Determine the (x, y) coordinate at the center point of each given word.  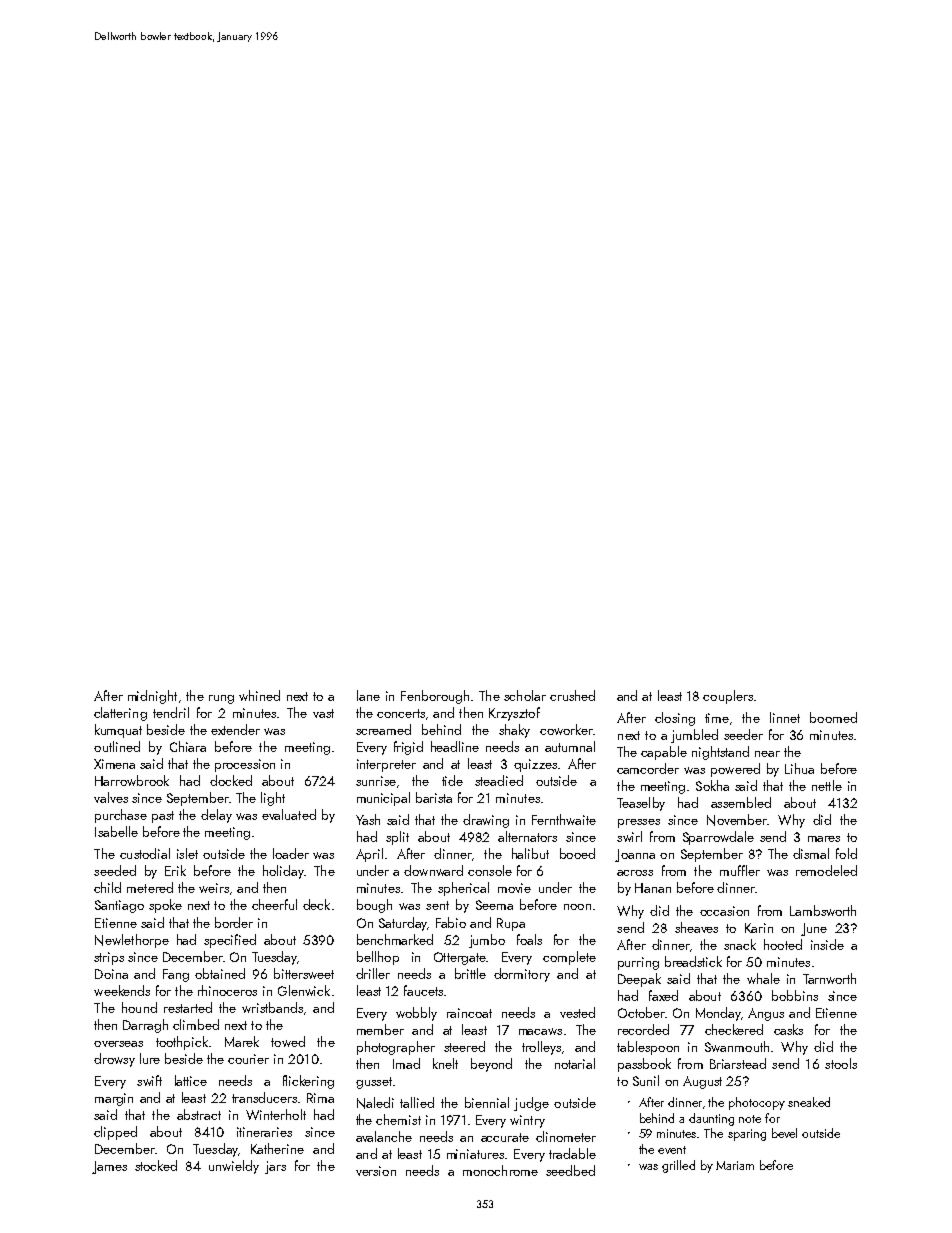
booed (577, 853)
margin (114, 1099)
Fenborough (435, 697)
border (234, 922)
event (672, 1150)
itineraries (264, 1132)
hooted (783, 944)
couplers (728, 697)
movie (514, 888)
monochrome (500, 1170)
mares (824, 839)
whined (259, 695)
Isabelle (116, 831)
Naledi (375, 1103)
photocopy (757, 1103)
